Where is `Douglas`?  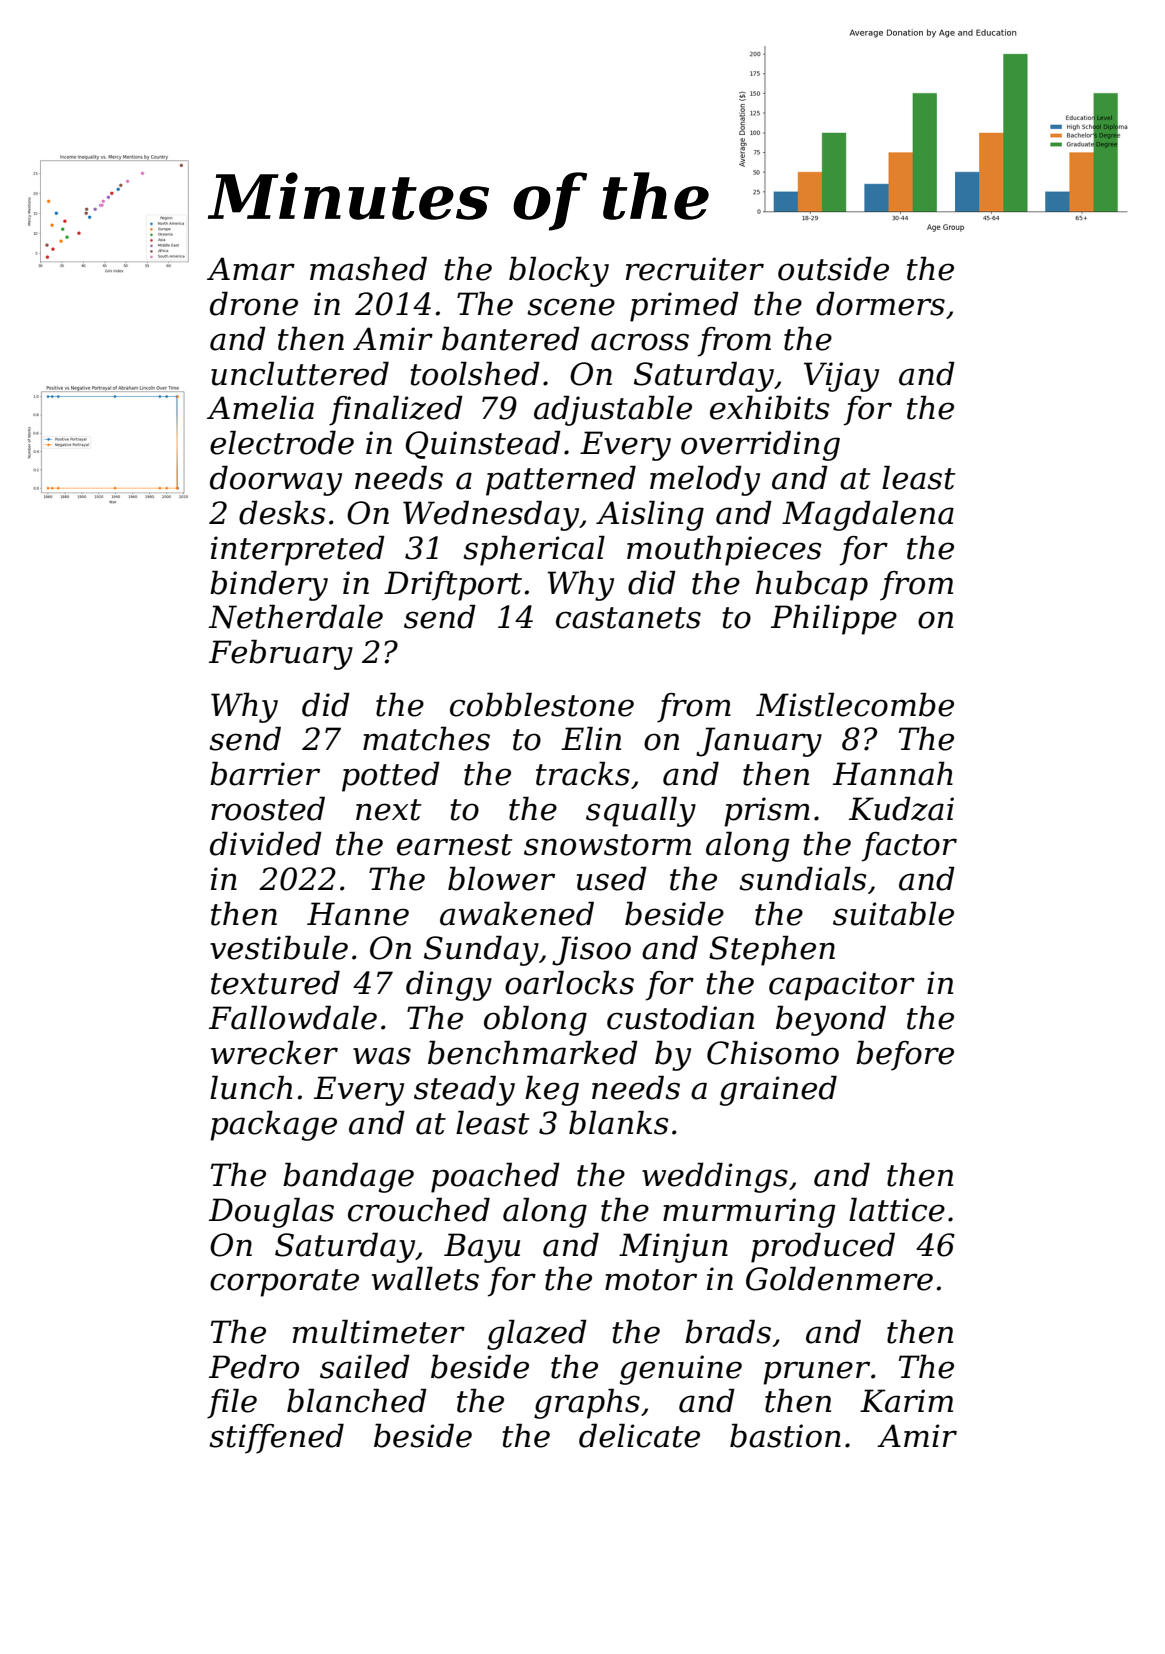
Douglas is located at coordinates (271, 1212).
